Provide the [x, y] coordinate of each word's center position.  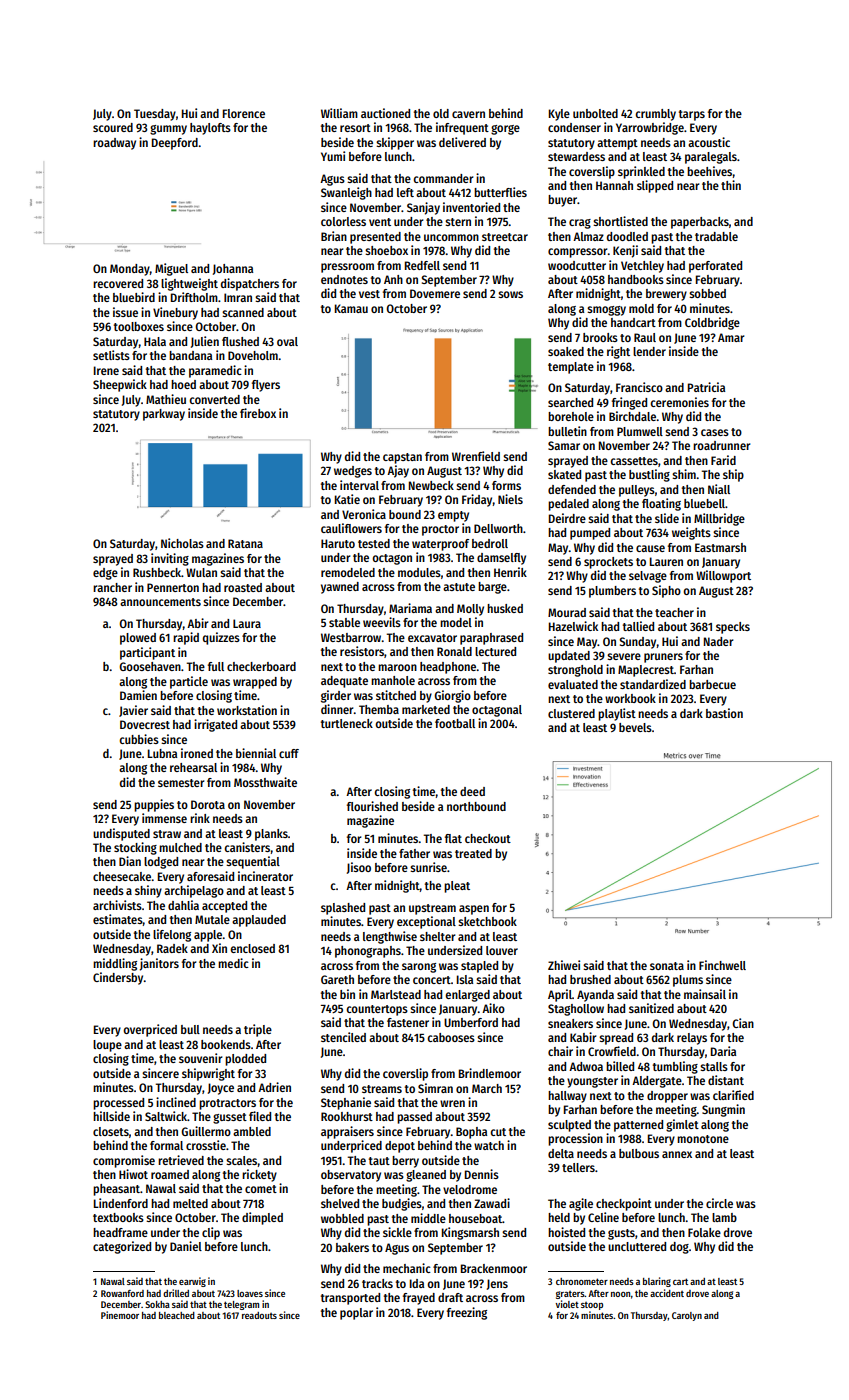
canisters [247, 847]
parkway [164, 415]
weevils [382, 622]
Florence [244, 113]
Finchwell [722, 965]
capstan [402, 458]
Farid [723, 460]
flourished [372, 806]
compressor [578, 253]
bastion [724, 713]
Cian [743, 1023]
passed [414, 1118]
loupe [107, 1046]
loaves [250, 1293]
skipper [395, 143]
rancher [112, 587]
